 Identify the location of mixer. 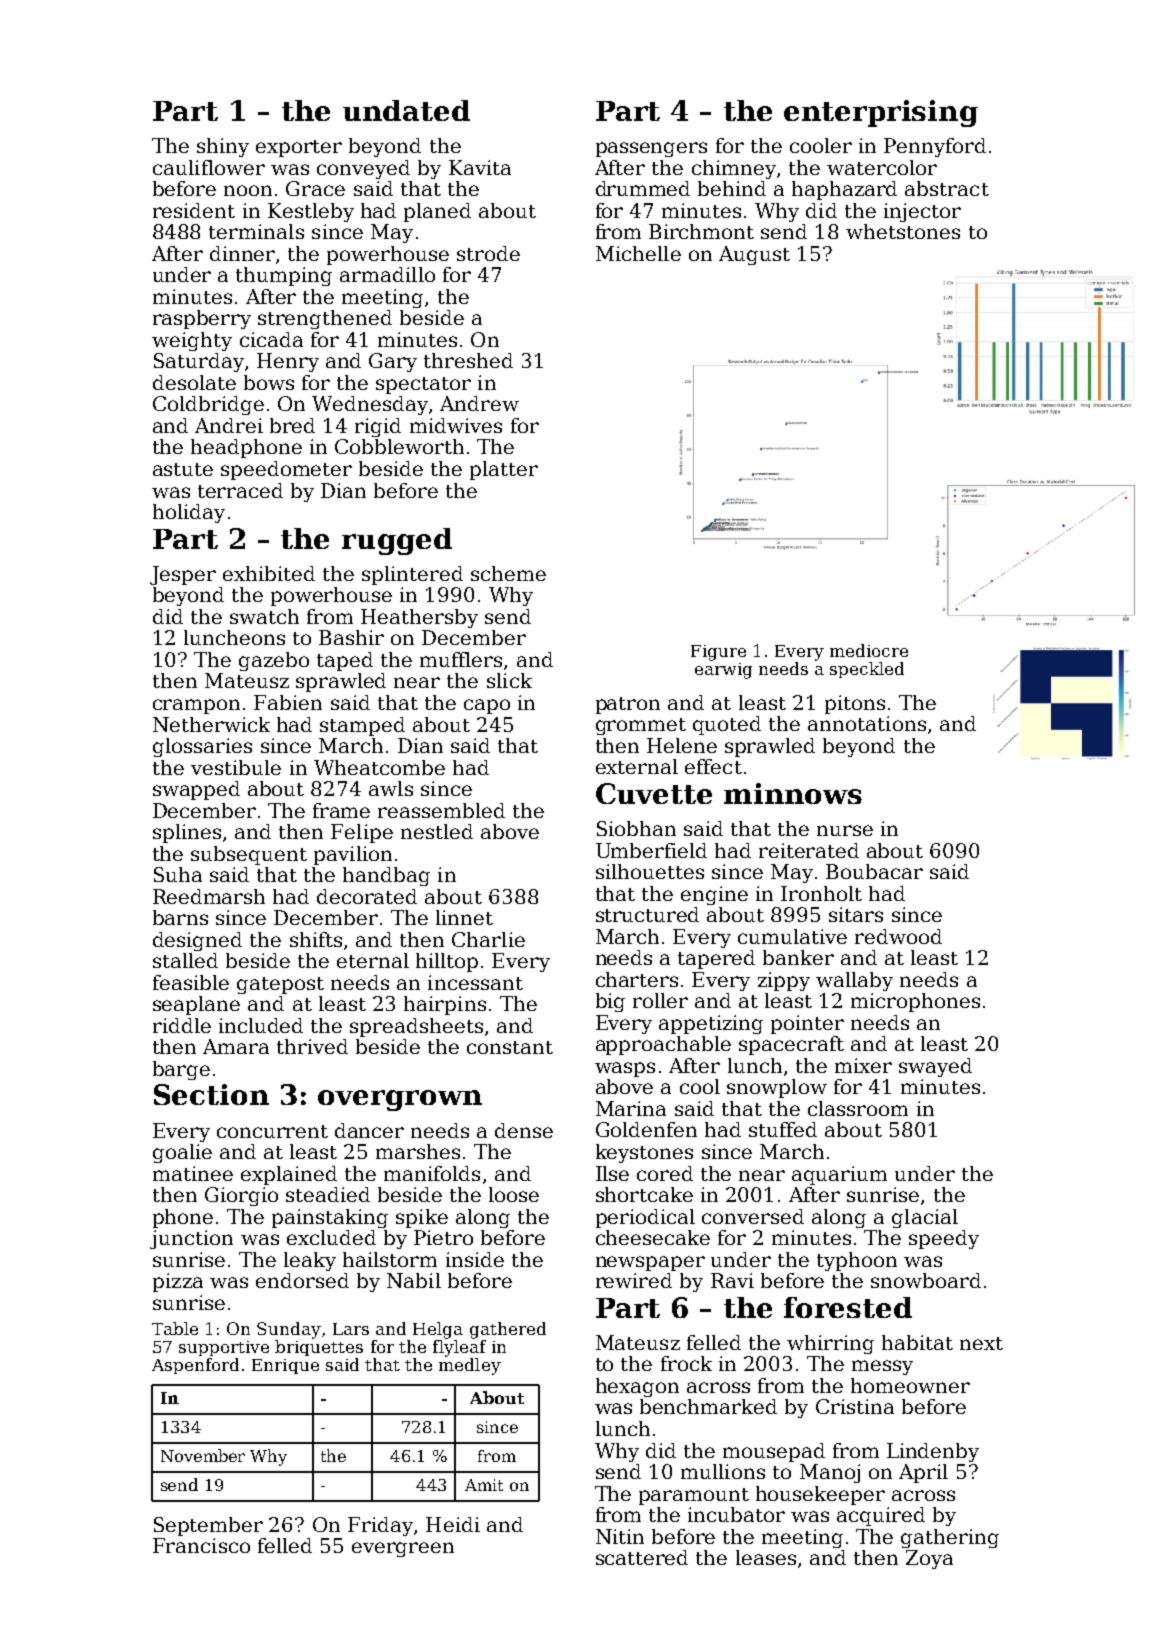
(863, 1065).
